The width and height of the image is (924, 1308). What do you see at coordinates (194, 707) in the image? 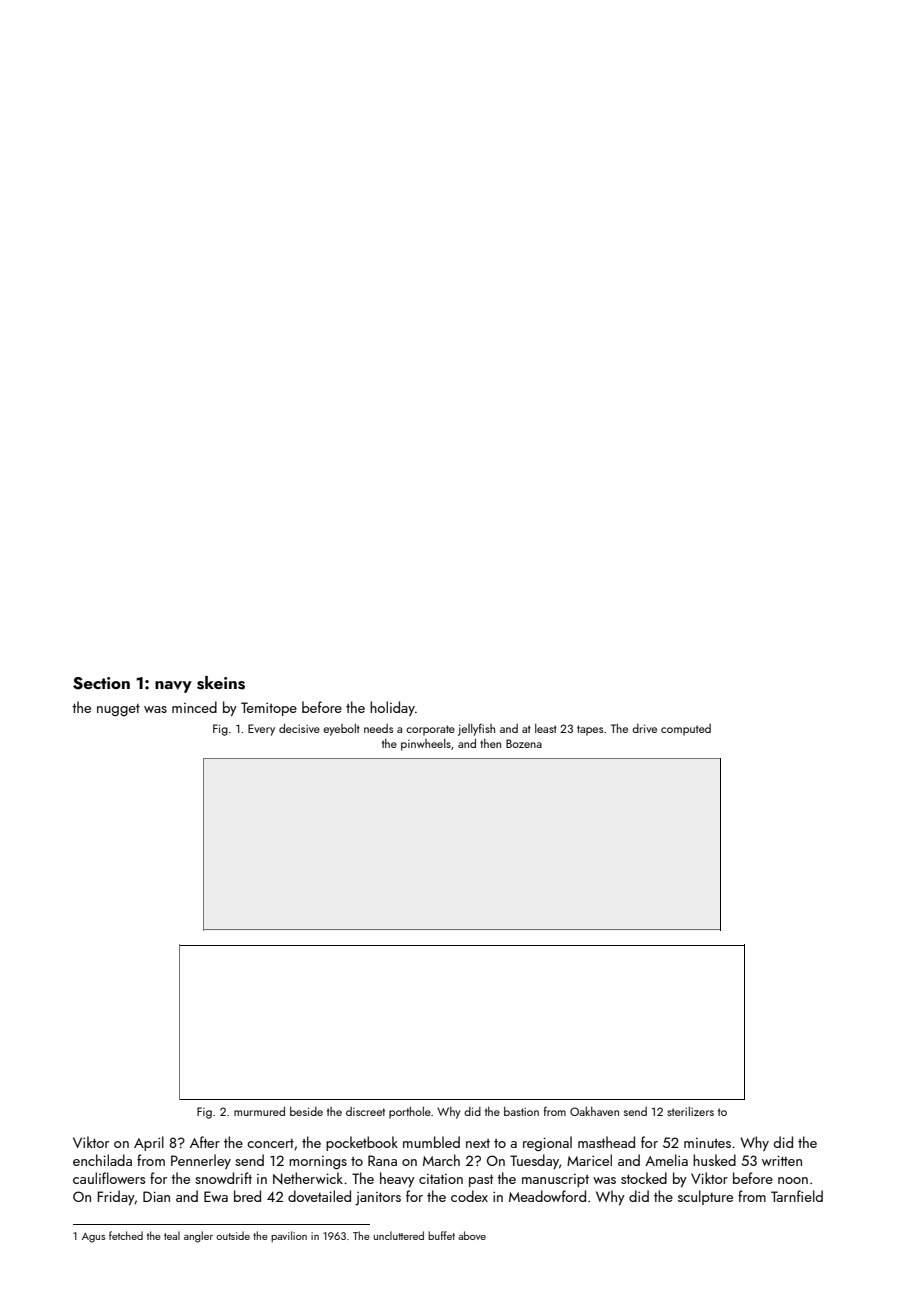
I see `minced` at bounding box center [194, 707].
